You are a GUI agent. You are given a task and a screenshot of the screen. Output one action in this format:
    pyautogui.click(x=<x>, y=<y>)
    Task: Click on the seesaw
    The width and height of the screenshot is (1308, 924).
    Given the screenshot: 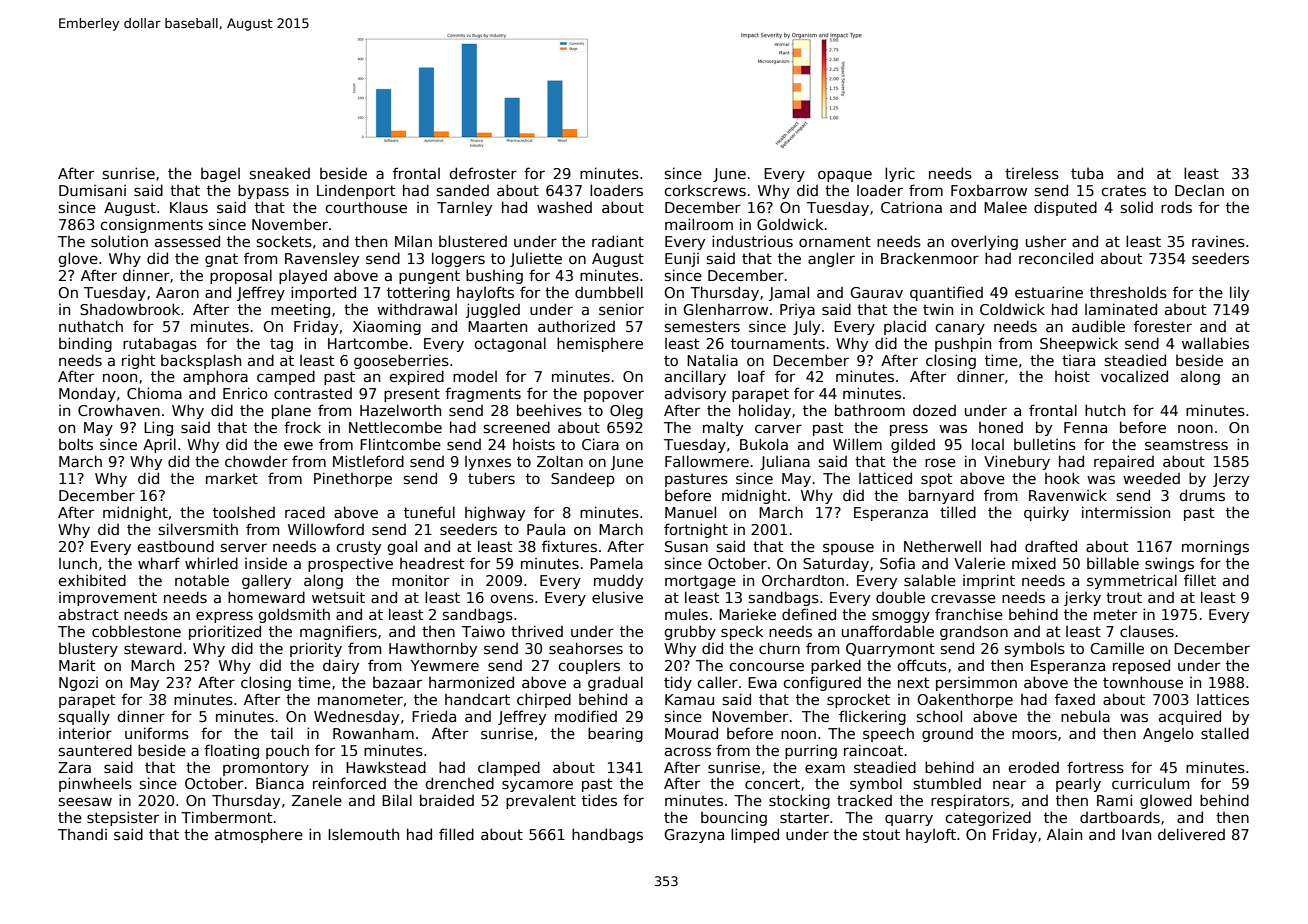 What is the action you would take?
    pyautogui.click(x=85, y=801)
